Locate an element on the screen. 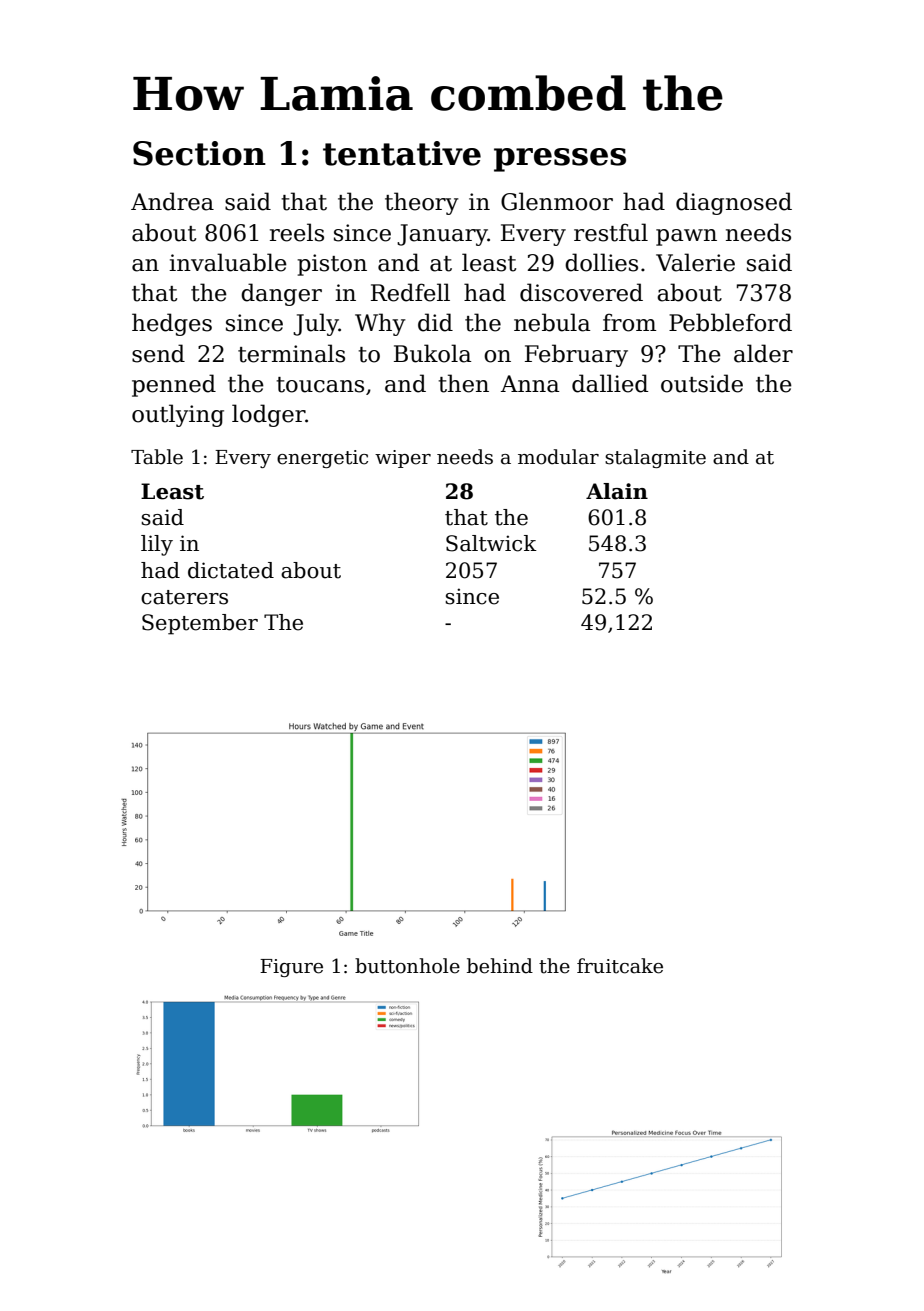 The height and width of the screenshot is (1311, 924). presses is located at coordinates (560, 160).
